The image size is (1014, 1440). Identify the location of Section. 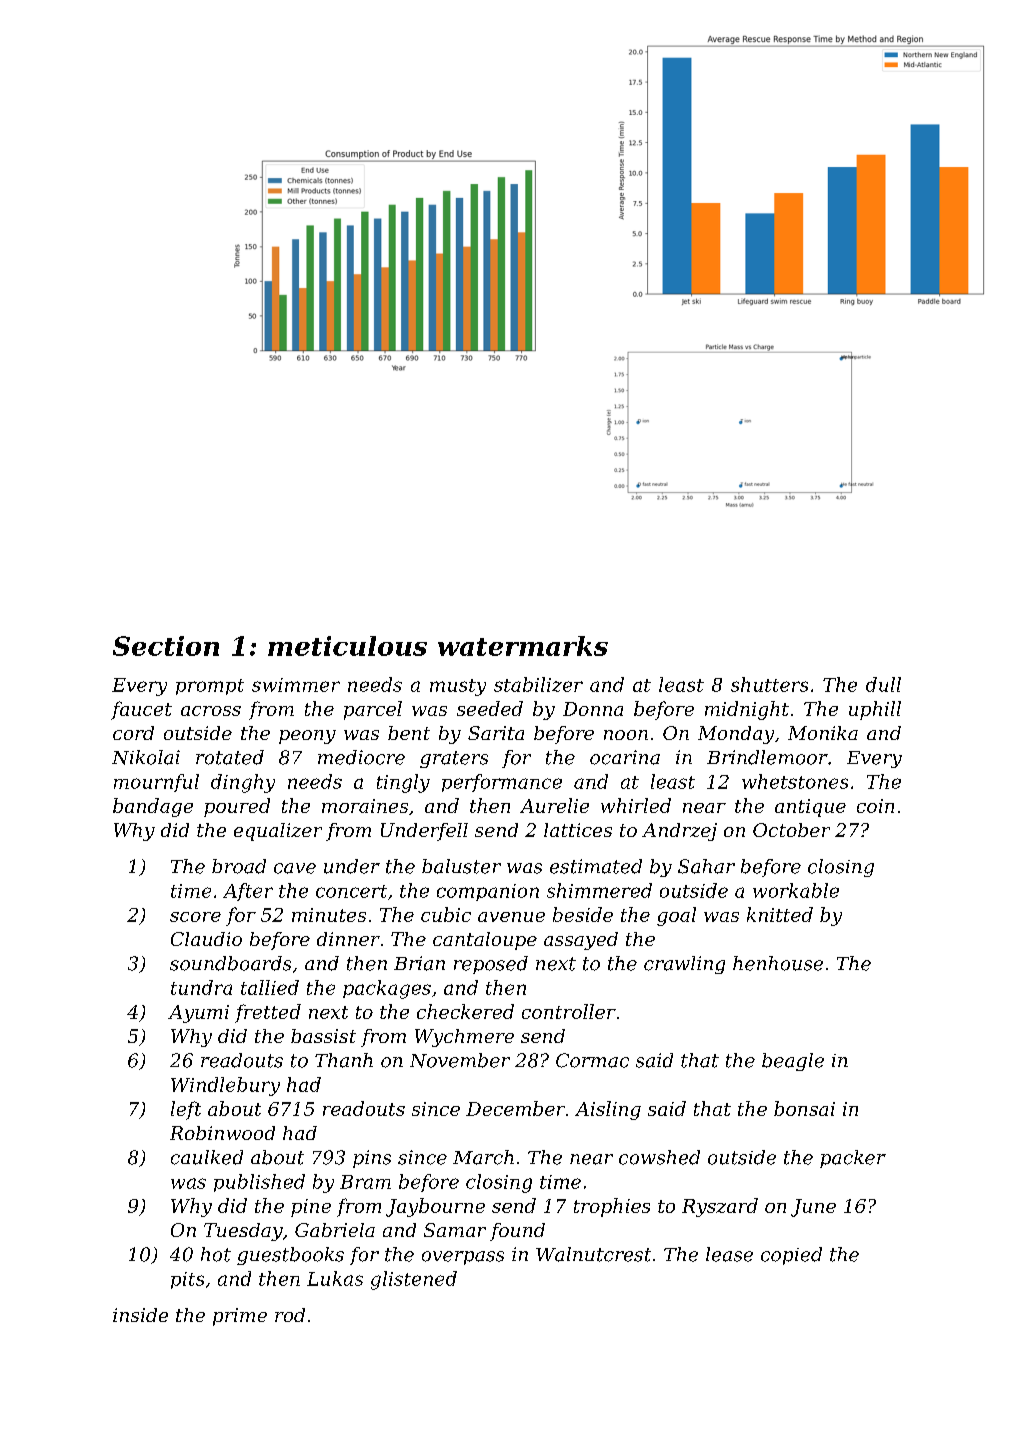
(166, 646).
